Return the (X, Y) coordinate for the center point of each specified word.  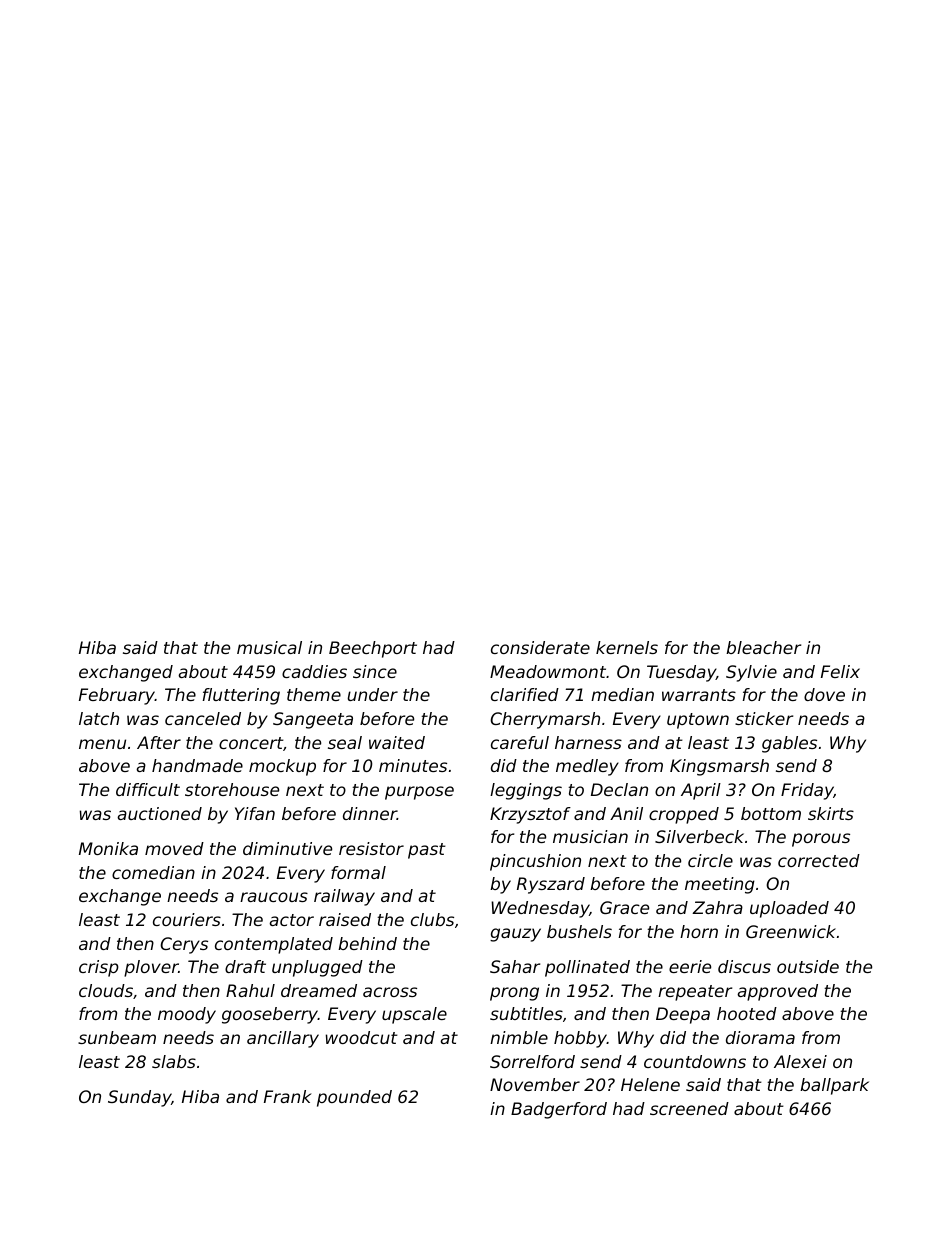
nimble (519, 1037)
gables (789, 744)
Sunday (139, 1098)
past (427, 851)
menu (102, 744)
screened (689, 1108)
